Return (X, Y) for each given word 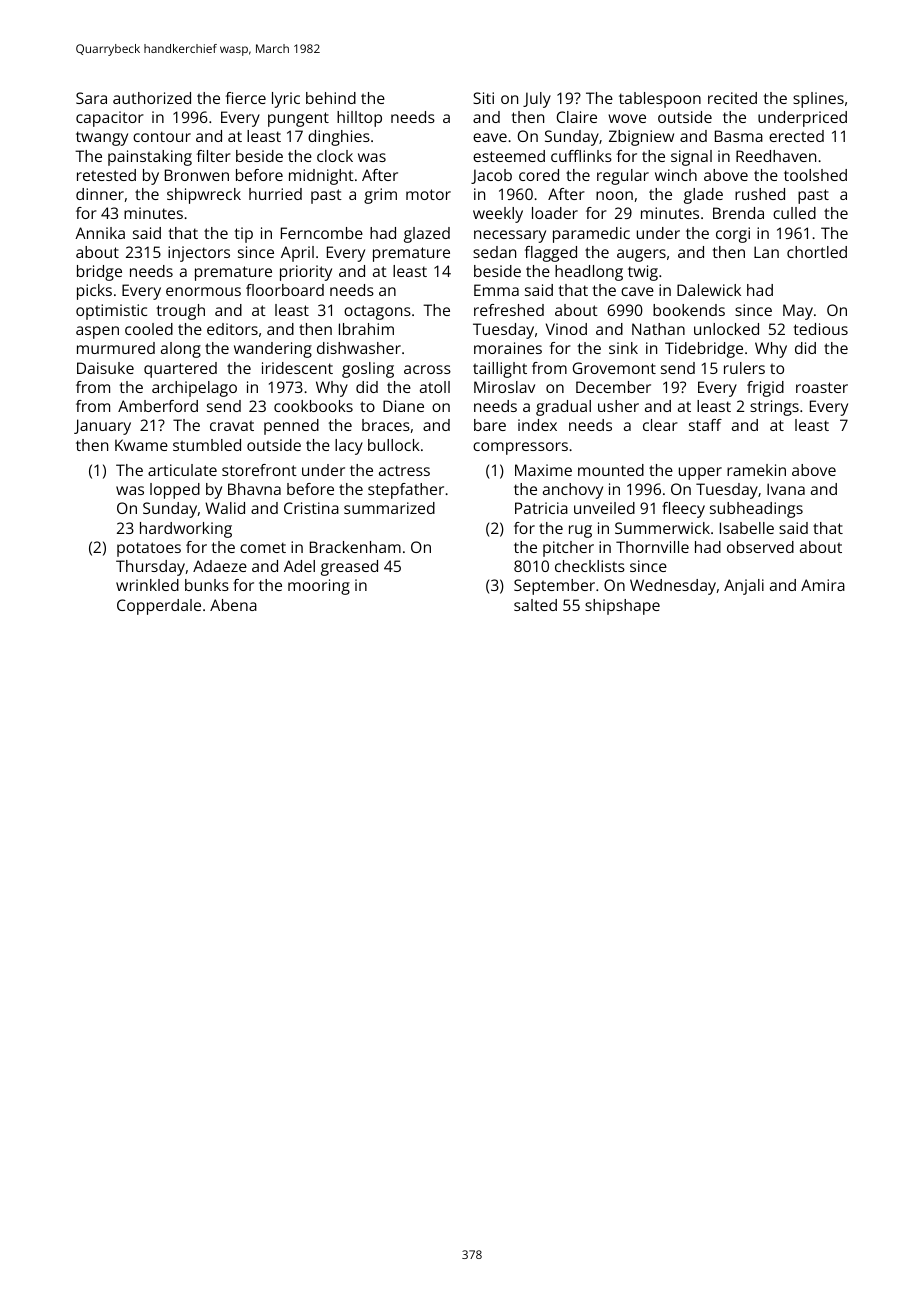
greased (349, 568)
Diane (403, 406)
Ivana (786, 489)
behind (331, 98)
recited (732, 98)
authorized (152, 98)
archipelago (194, 389)
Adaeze (220, 566)
